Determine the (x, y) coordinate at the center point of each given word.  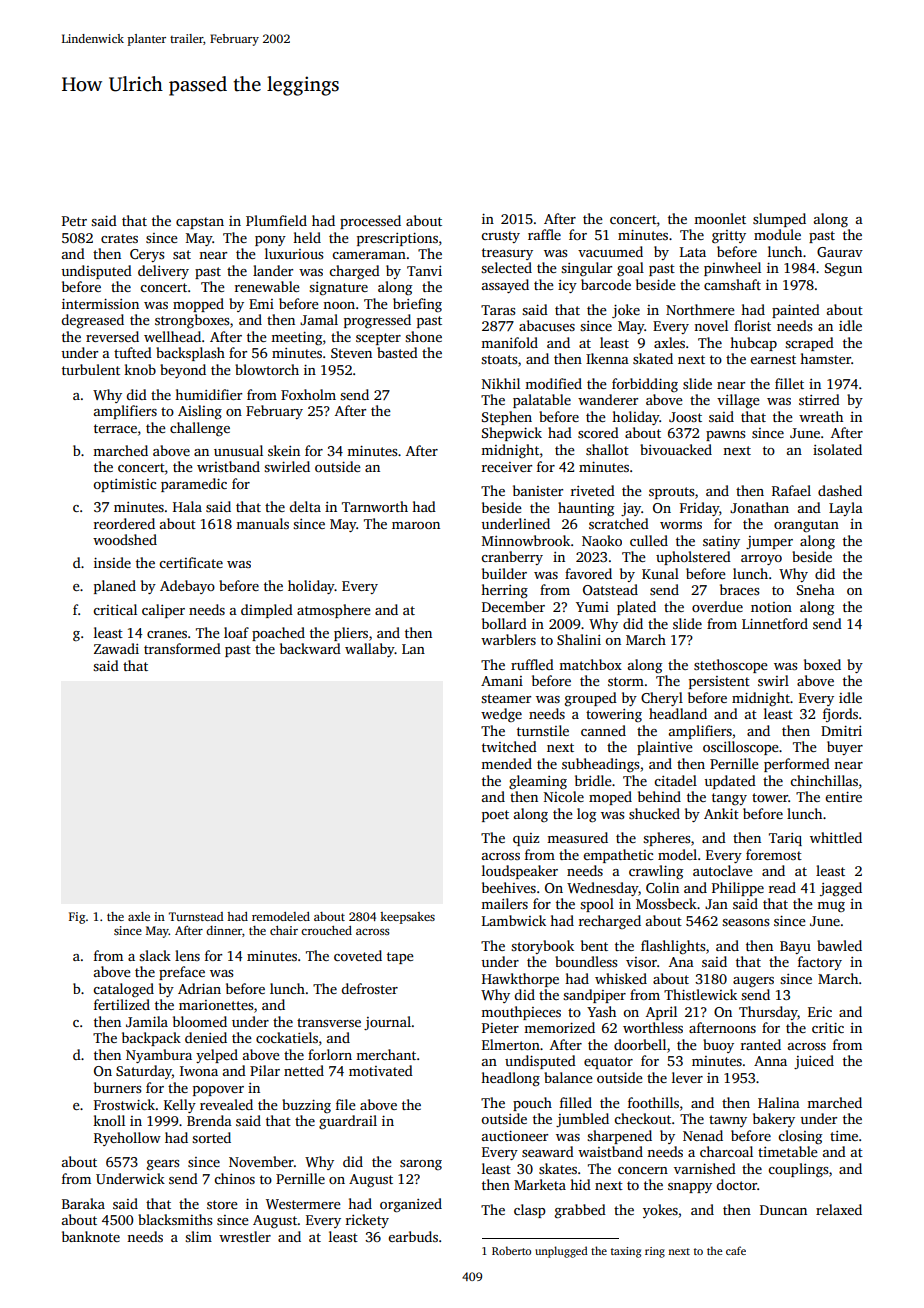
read (782, 887)
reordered (124, 523)
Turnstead (196, 916)
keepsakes (407, 918)
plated (636, 608)
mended (506, 763)
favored (588, 573)
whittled (836, 837)
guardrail (348, 1122)
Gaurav (840, 252)
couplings (798, 1170)
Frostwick (124, 1104)
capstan (200, 223)
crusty (500, 237)
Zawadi (116, 648)
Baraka (83, 1203)
